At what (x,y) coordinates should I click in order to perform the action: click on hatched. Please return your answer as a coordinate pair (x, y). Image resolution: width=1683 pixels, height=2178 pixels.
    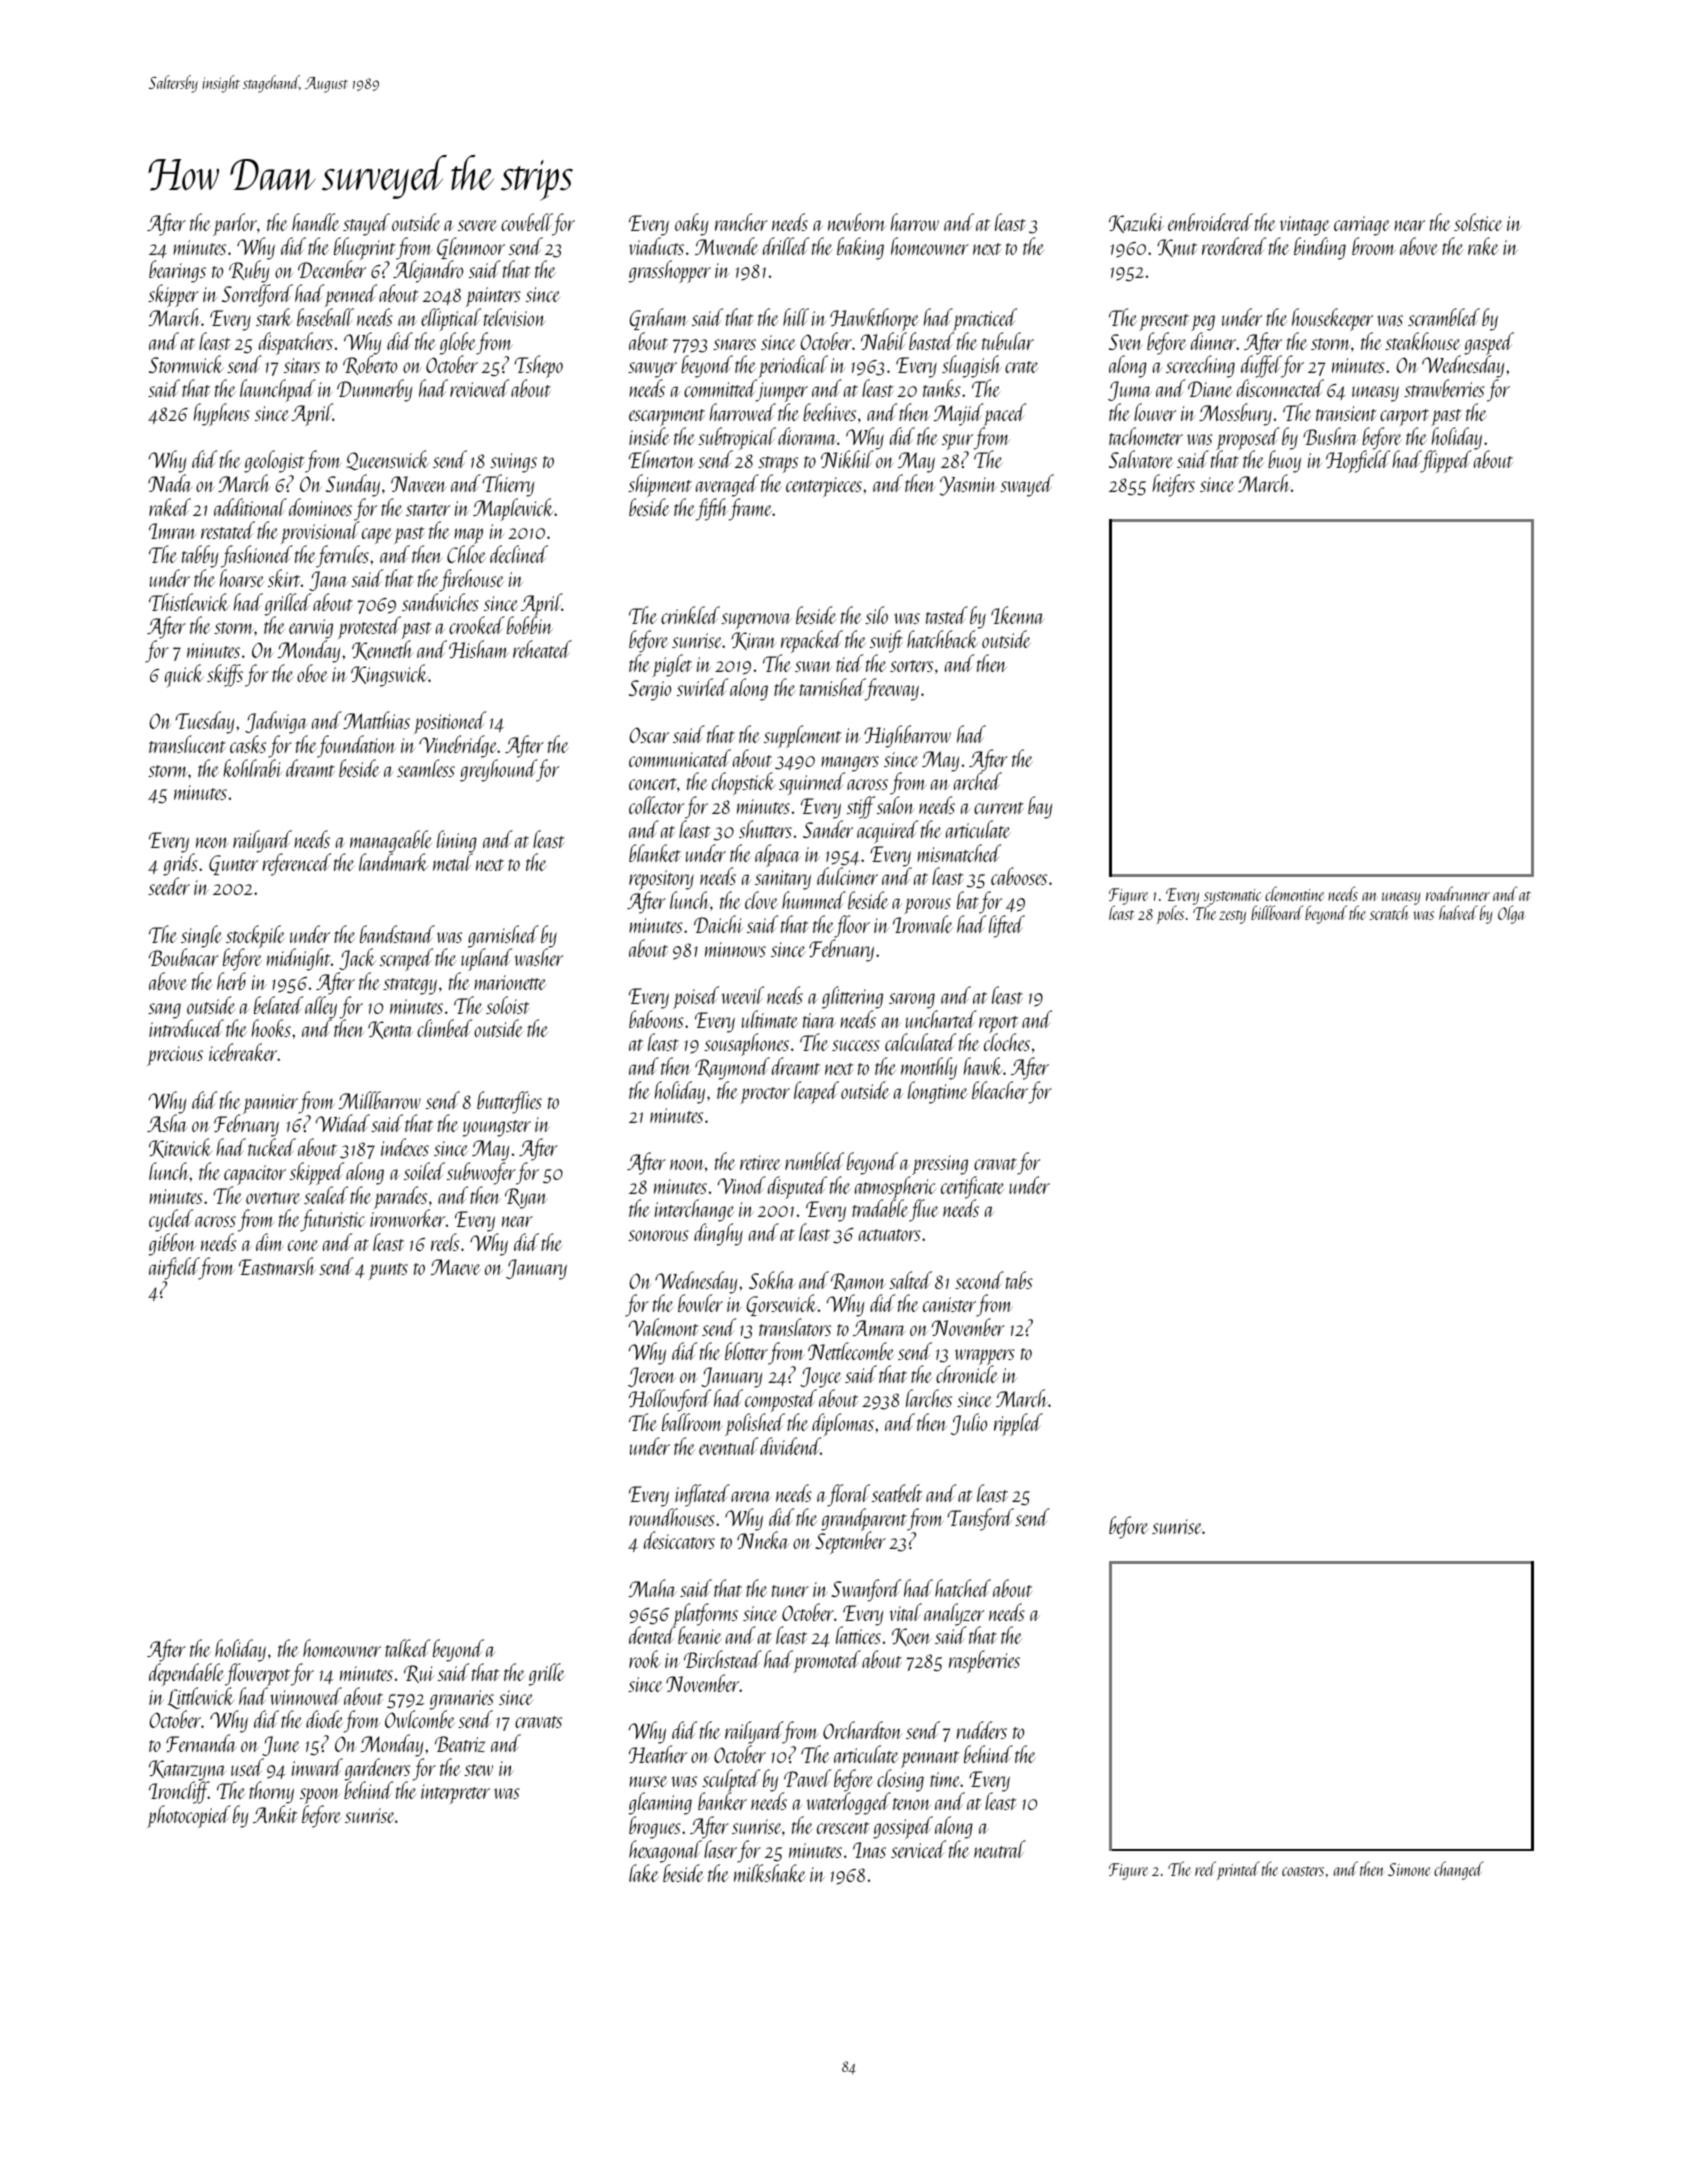
    Looking at the image, I should click on (963, 1588).
